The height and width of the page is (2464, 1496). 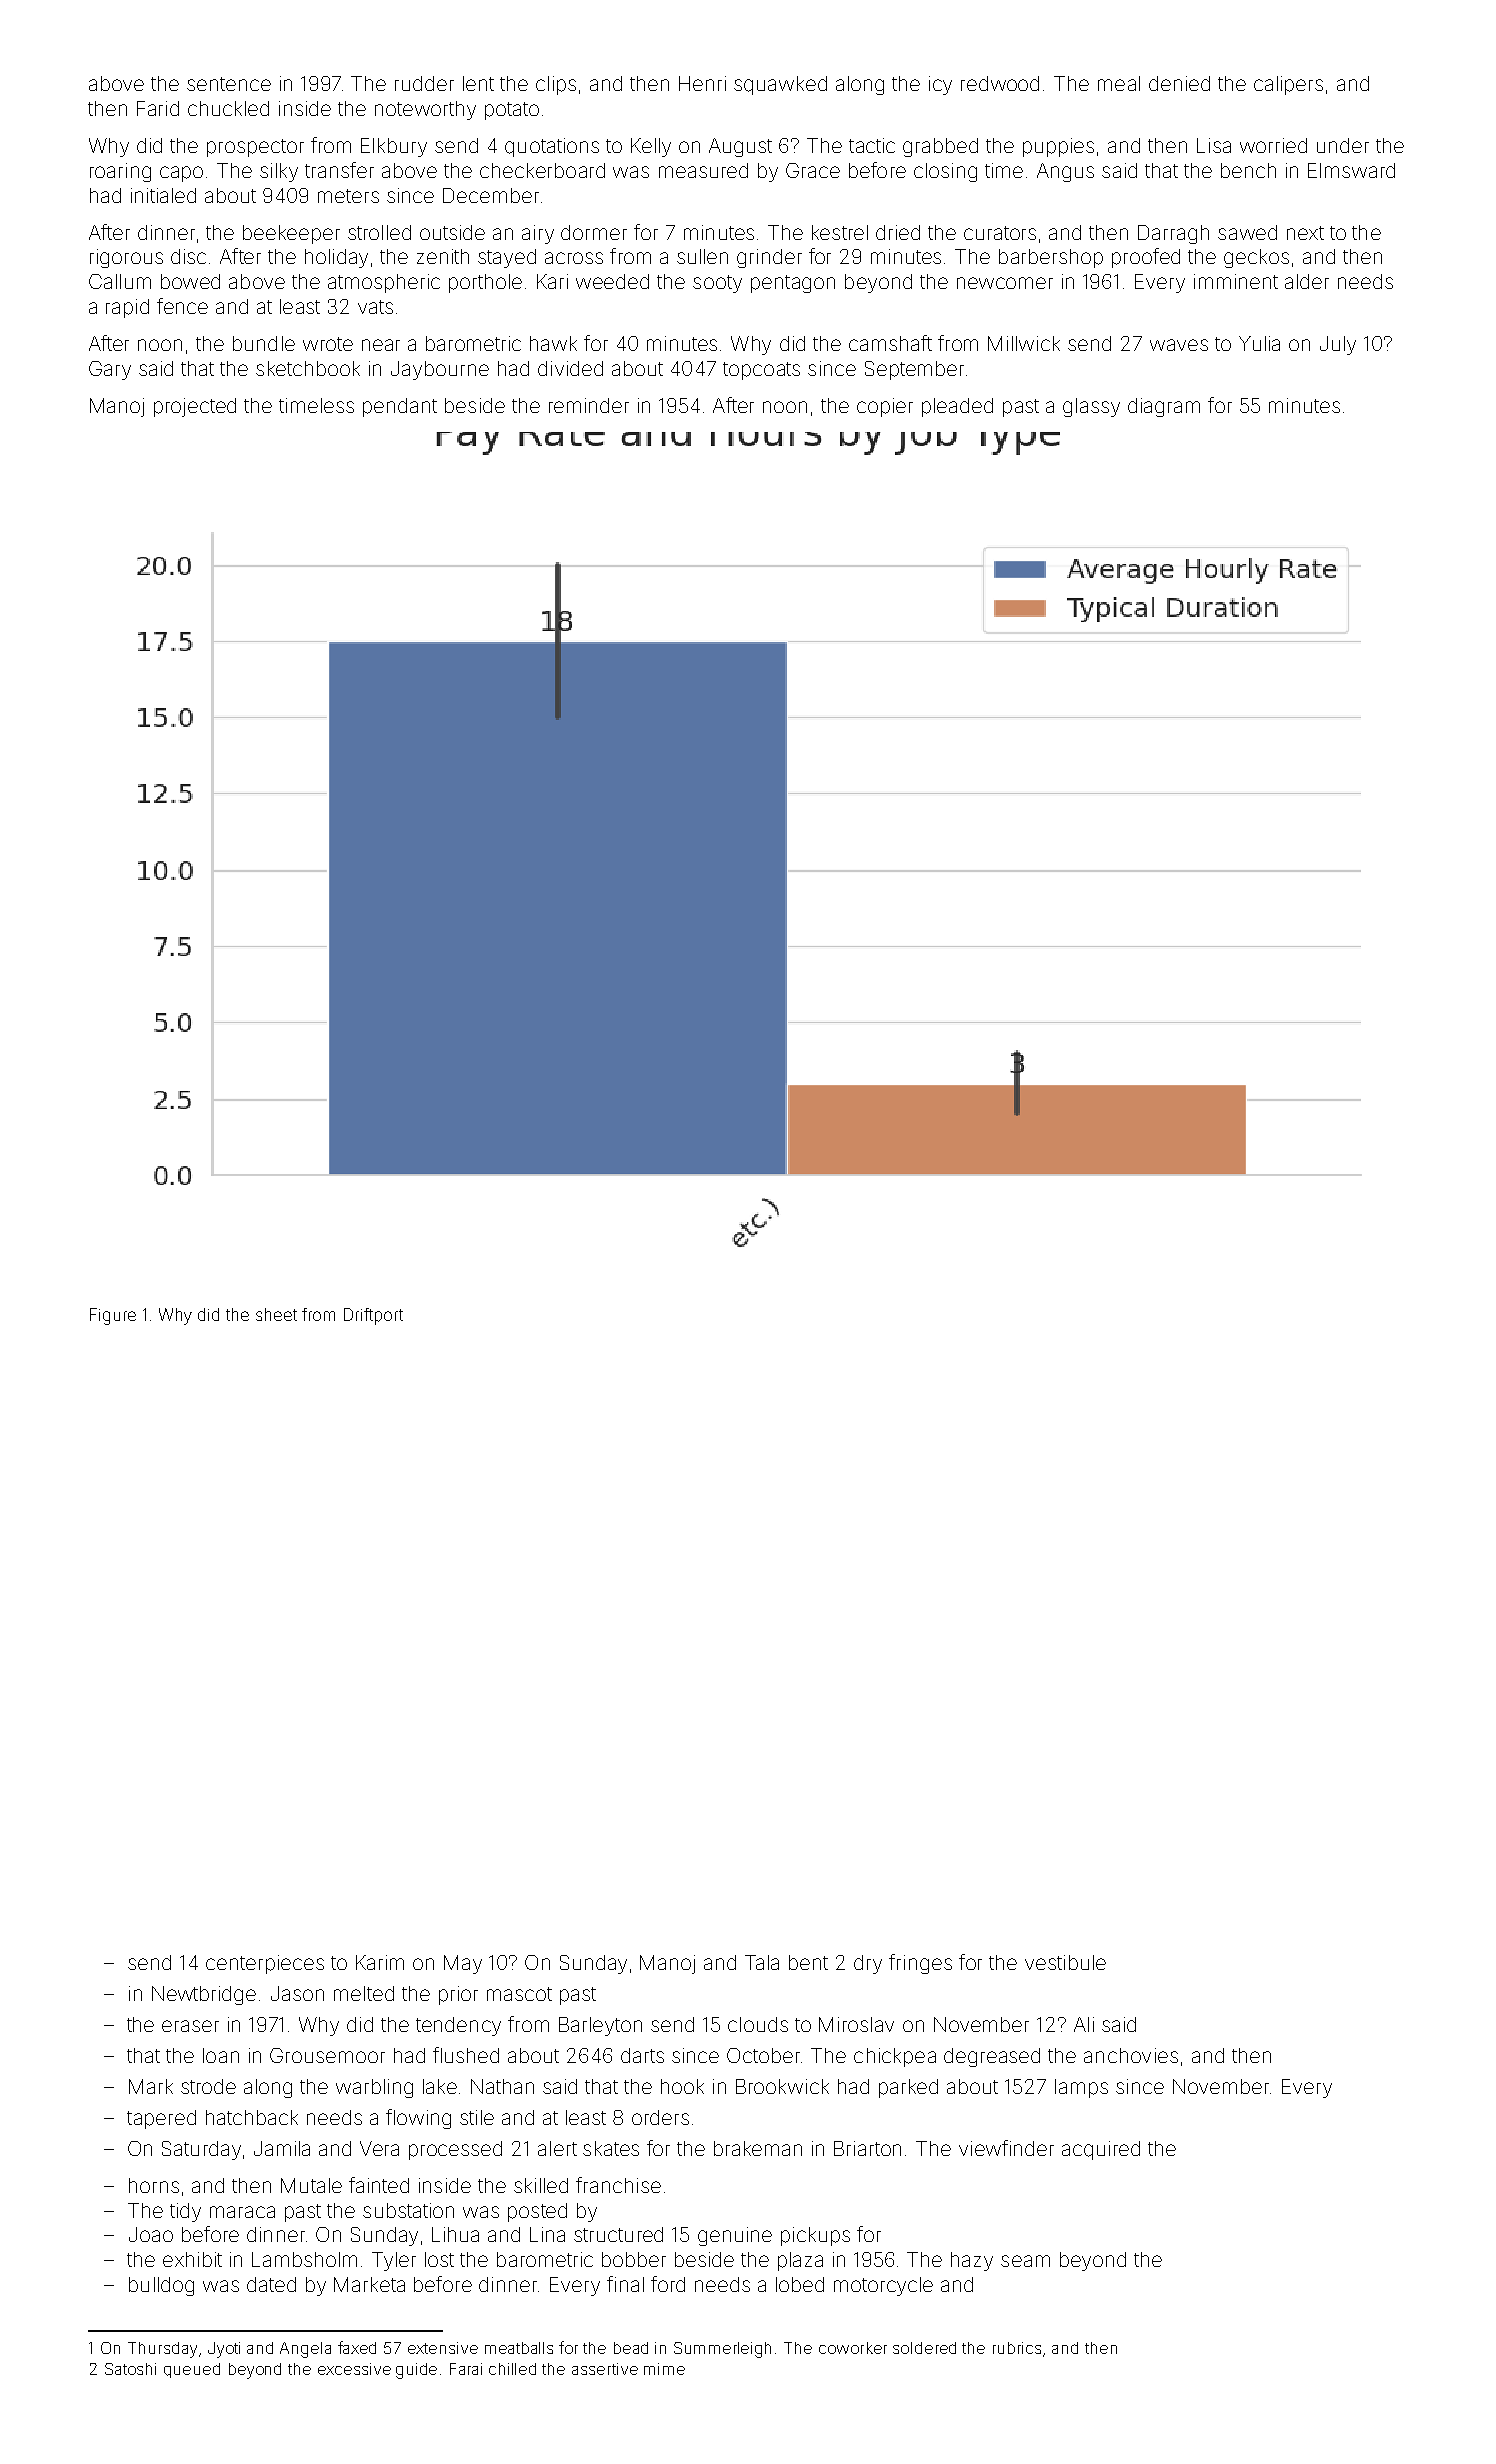 I want to click on calipers, so click(x=1288, y=85).
